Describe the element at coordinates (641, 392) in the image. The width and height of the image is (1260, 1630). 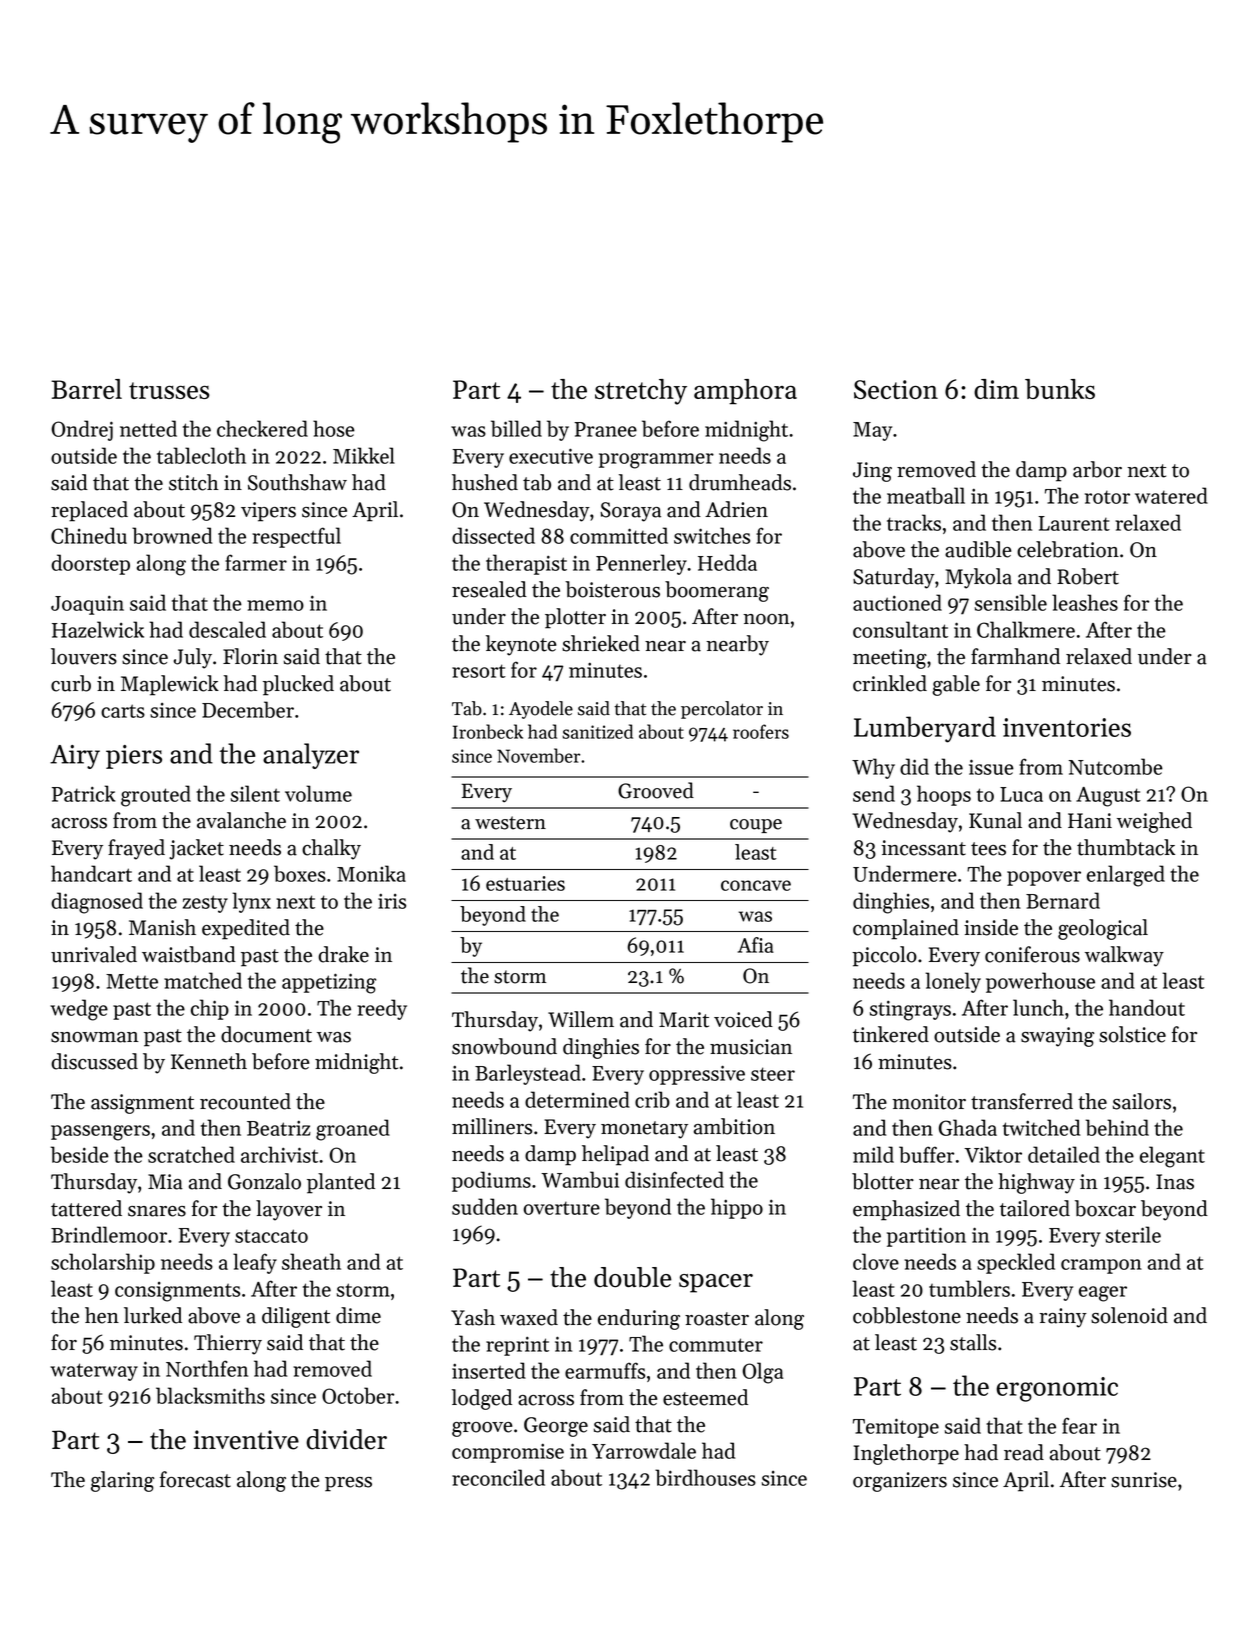
I see `stretchy` at that location.
